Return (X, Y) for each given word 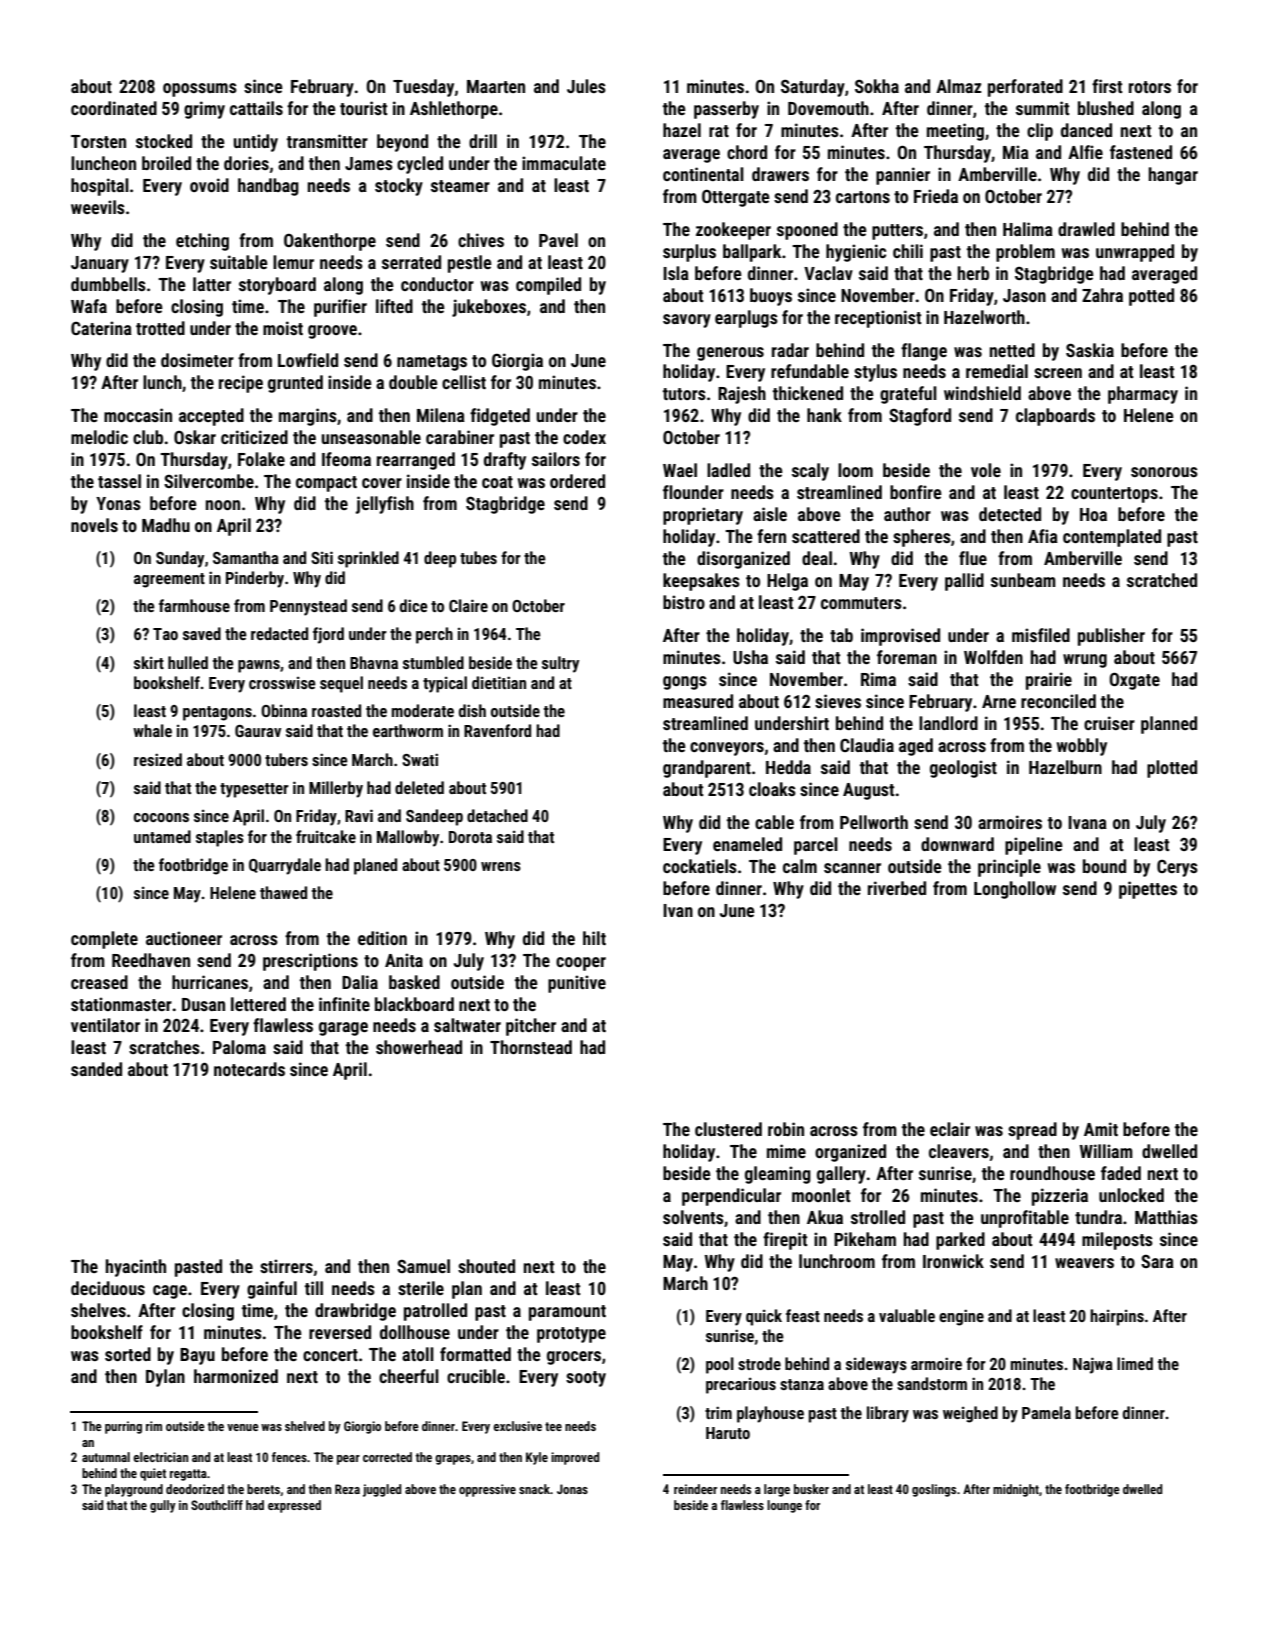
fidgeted (500, 417)
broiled (166, 163)
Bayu (197, 1356)
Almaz (958, 86)
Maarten (496, 86)
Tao (165, 634)
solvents (693, 1217)
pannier (903, 176)
